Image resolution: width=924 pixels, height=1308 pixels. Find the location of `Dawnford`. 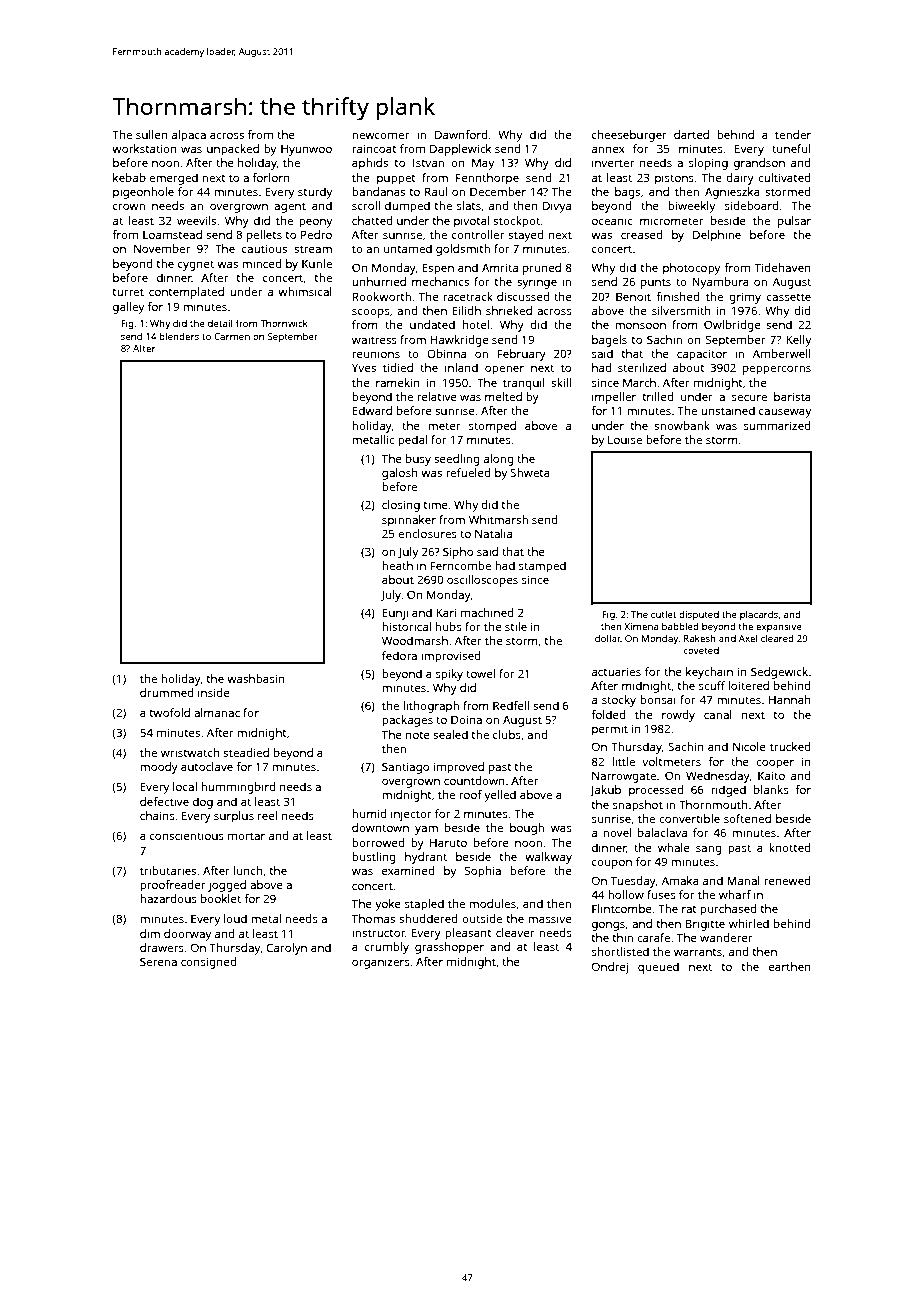

Dawnford is located at coordinates (461, 134).
